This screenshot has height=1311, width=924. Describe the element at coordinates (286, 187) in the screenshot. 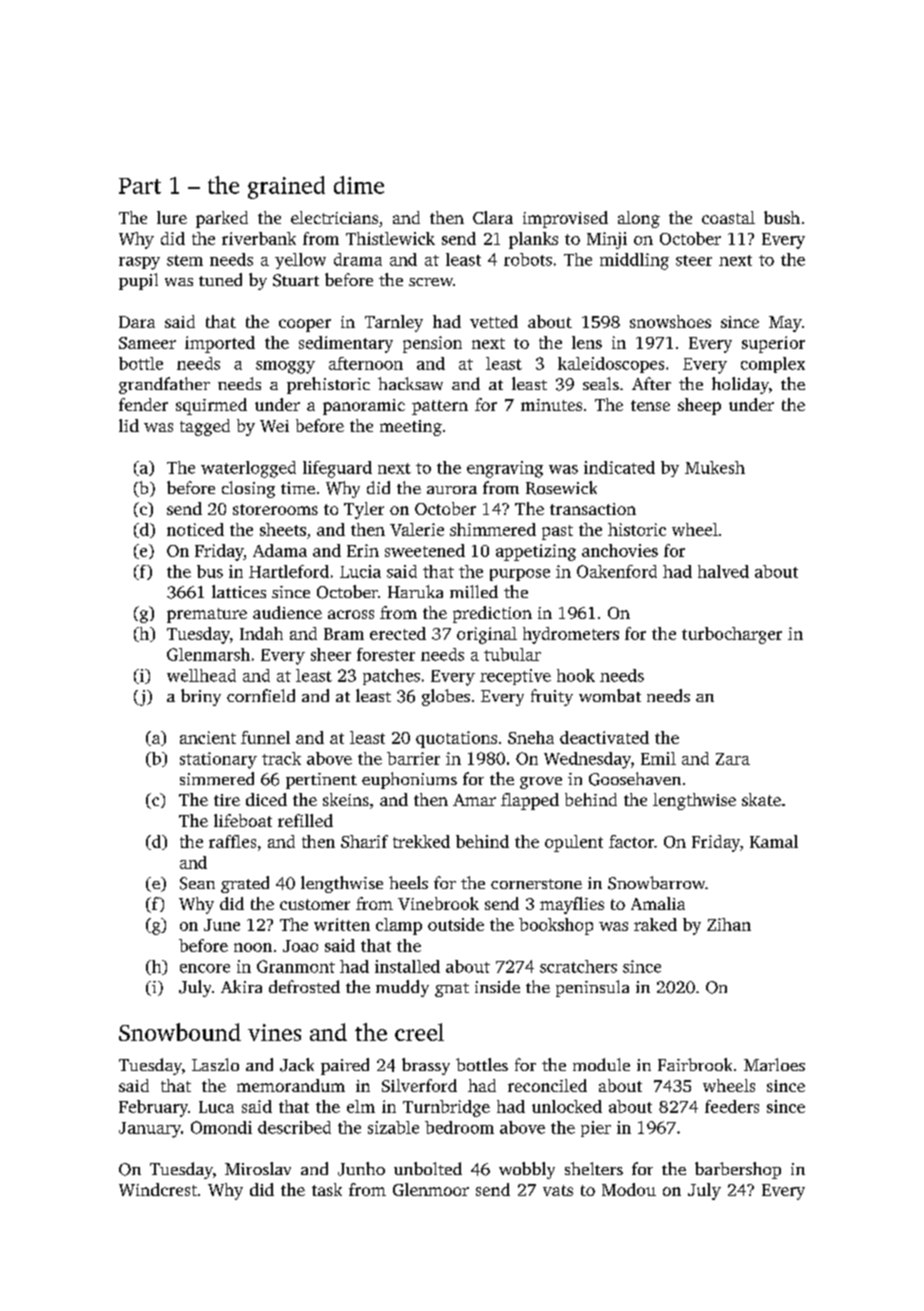

I see `grained` at that location.
